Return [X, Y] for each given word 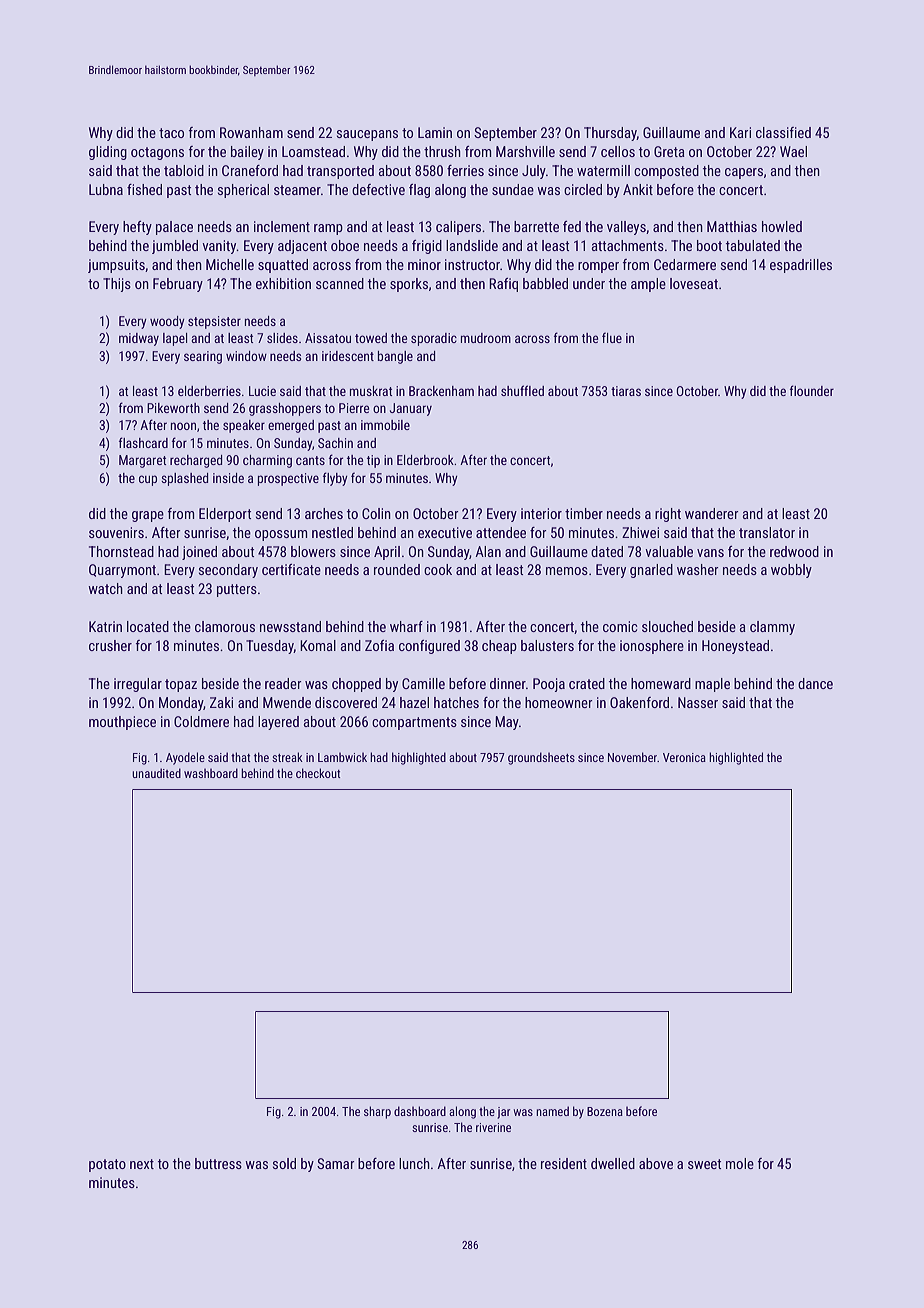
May [507, 723]
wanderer [712, 513]
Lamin [435, 132]
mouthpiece [122, 723]
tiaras [626, 391]
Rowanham [251, 132]
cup [148, 480]
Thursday [610, 134]
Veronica [684, 757]
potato [107, 1165]
